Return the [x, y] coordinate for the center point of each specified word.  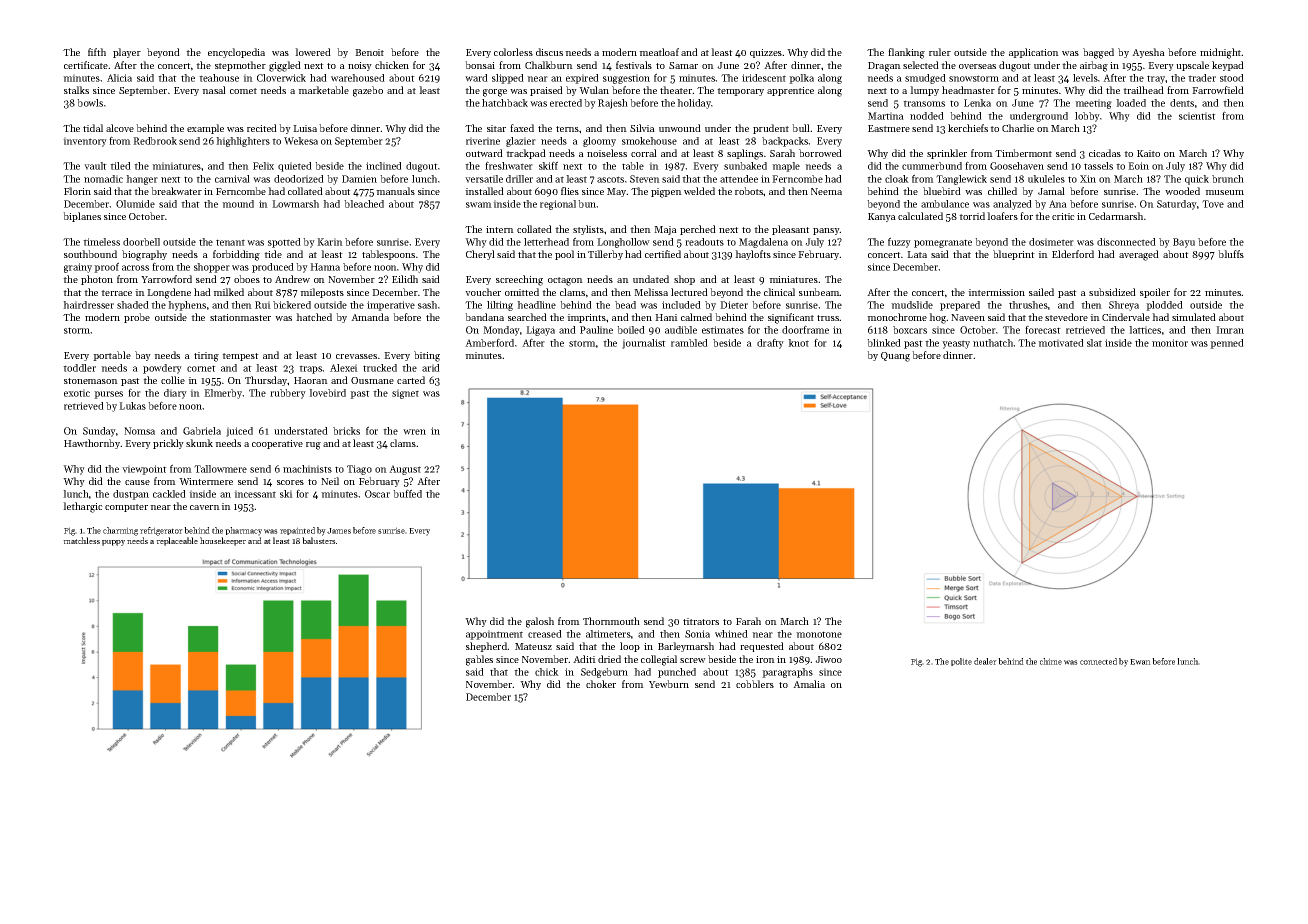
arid [431, 368]
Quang [895, 357]
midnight [1221, 53]
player [127, 53]
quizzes [766, 53]
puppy [113, 543]
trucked [380, 368]
